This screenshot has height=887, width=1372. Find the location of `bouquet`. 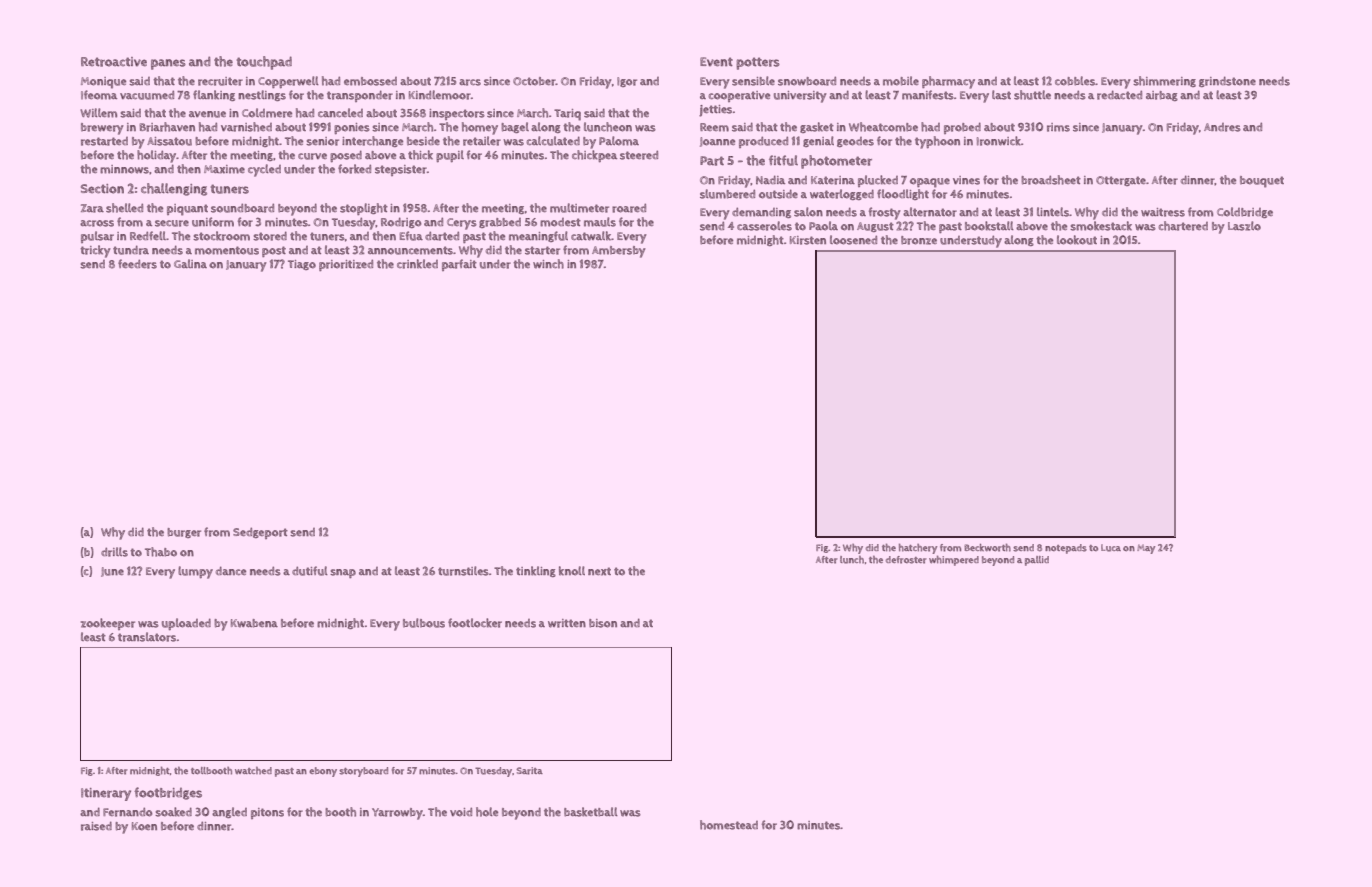

bouquet is located at coordinates (1262, 182).
